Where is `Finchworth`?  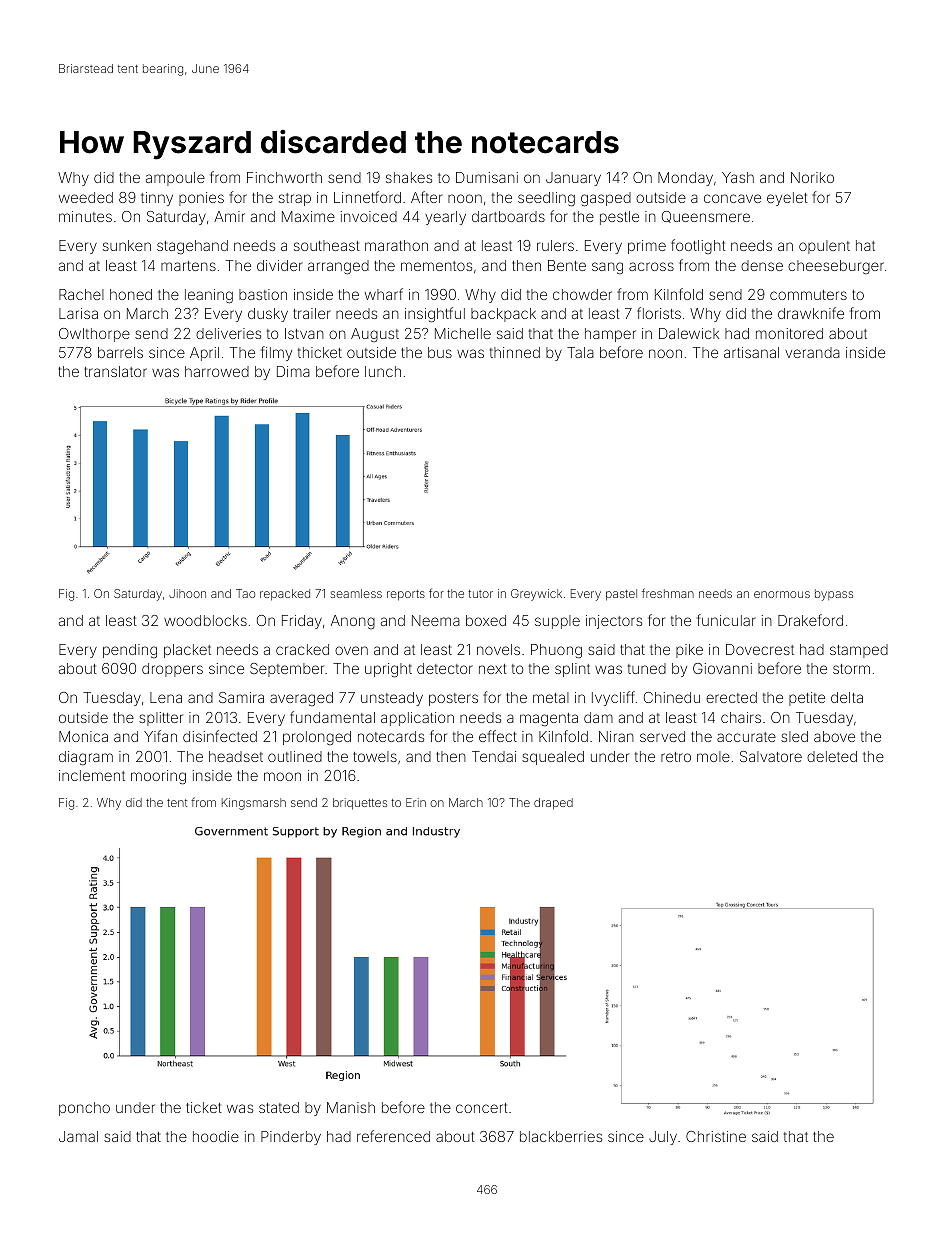 Finchworth is located at coordinates (284, 177).
